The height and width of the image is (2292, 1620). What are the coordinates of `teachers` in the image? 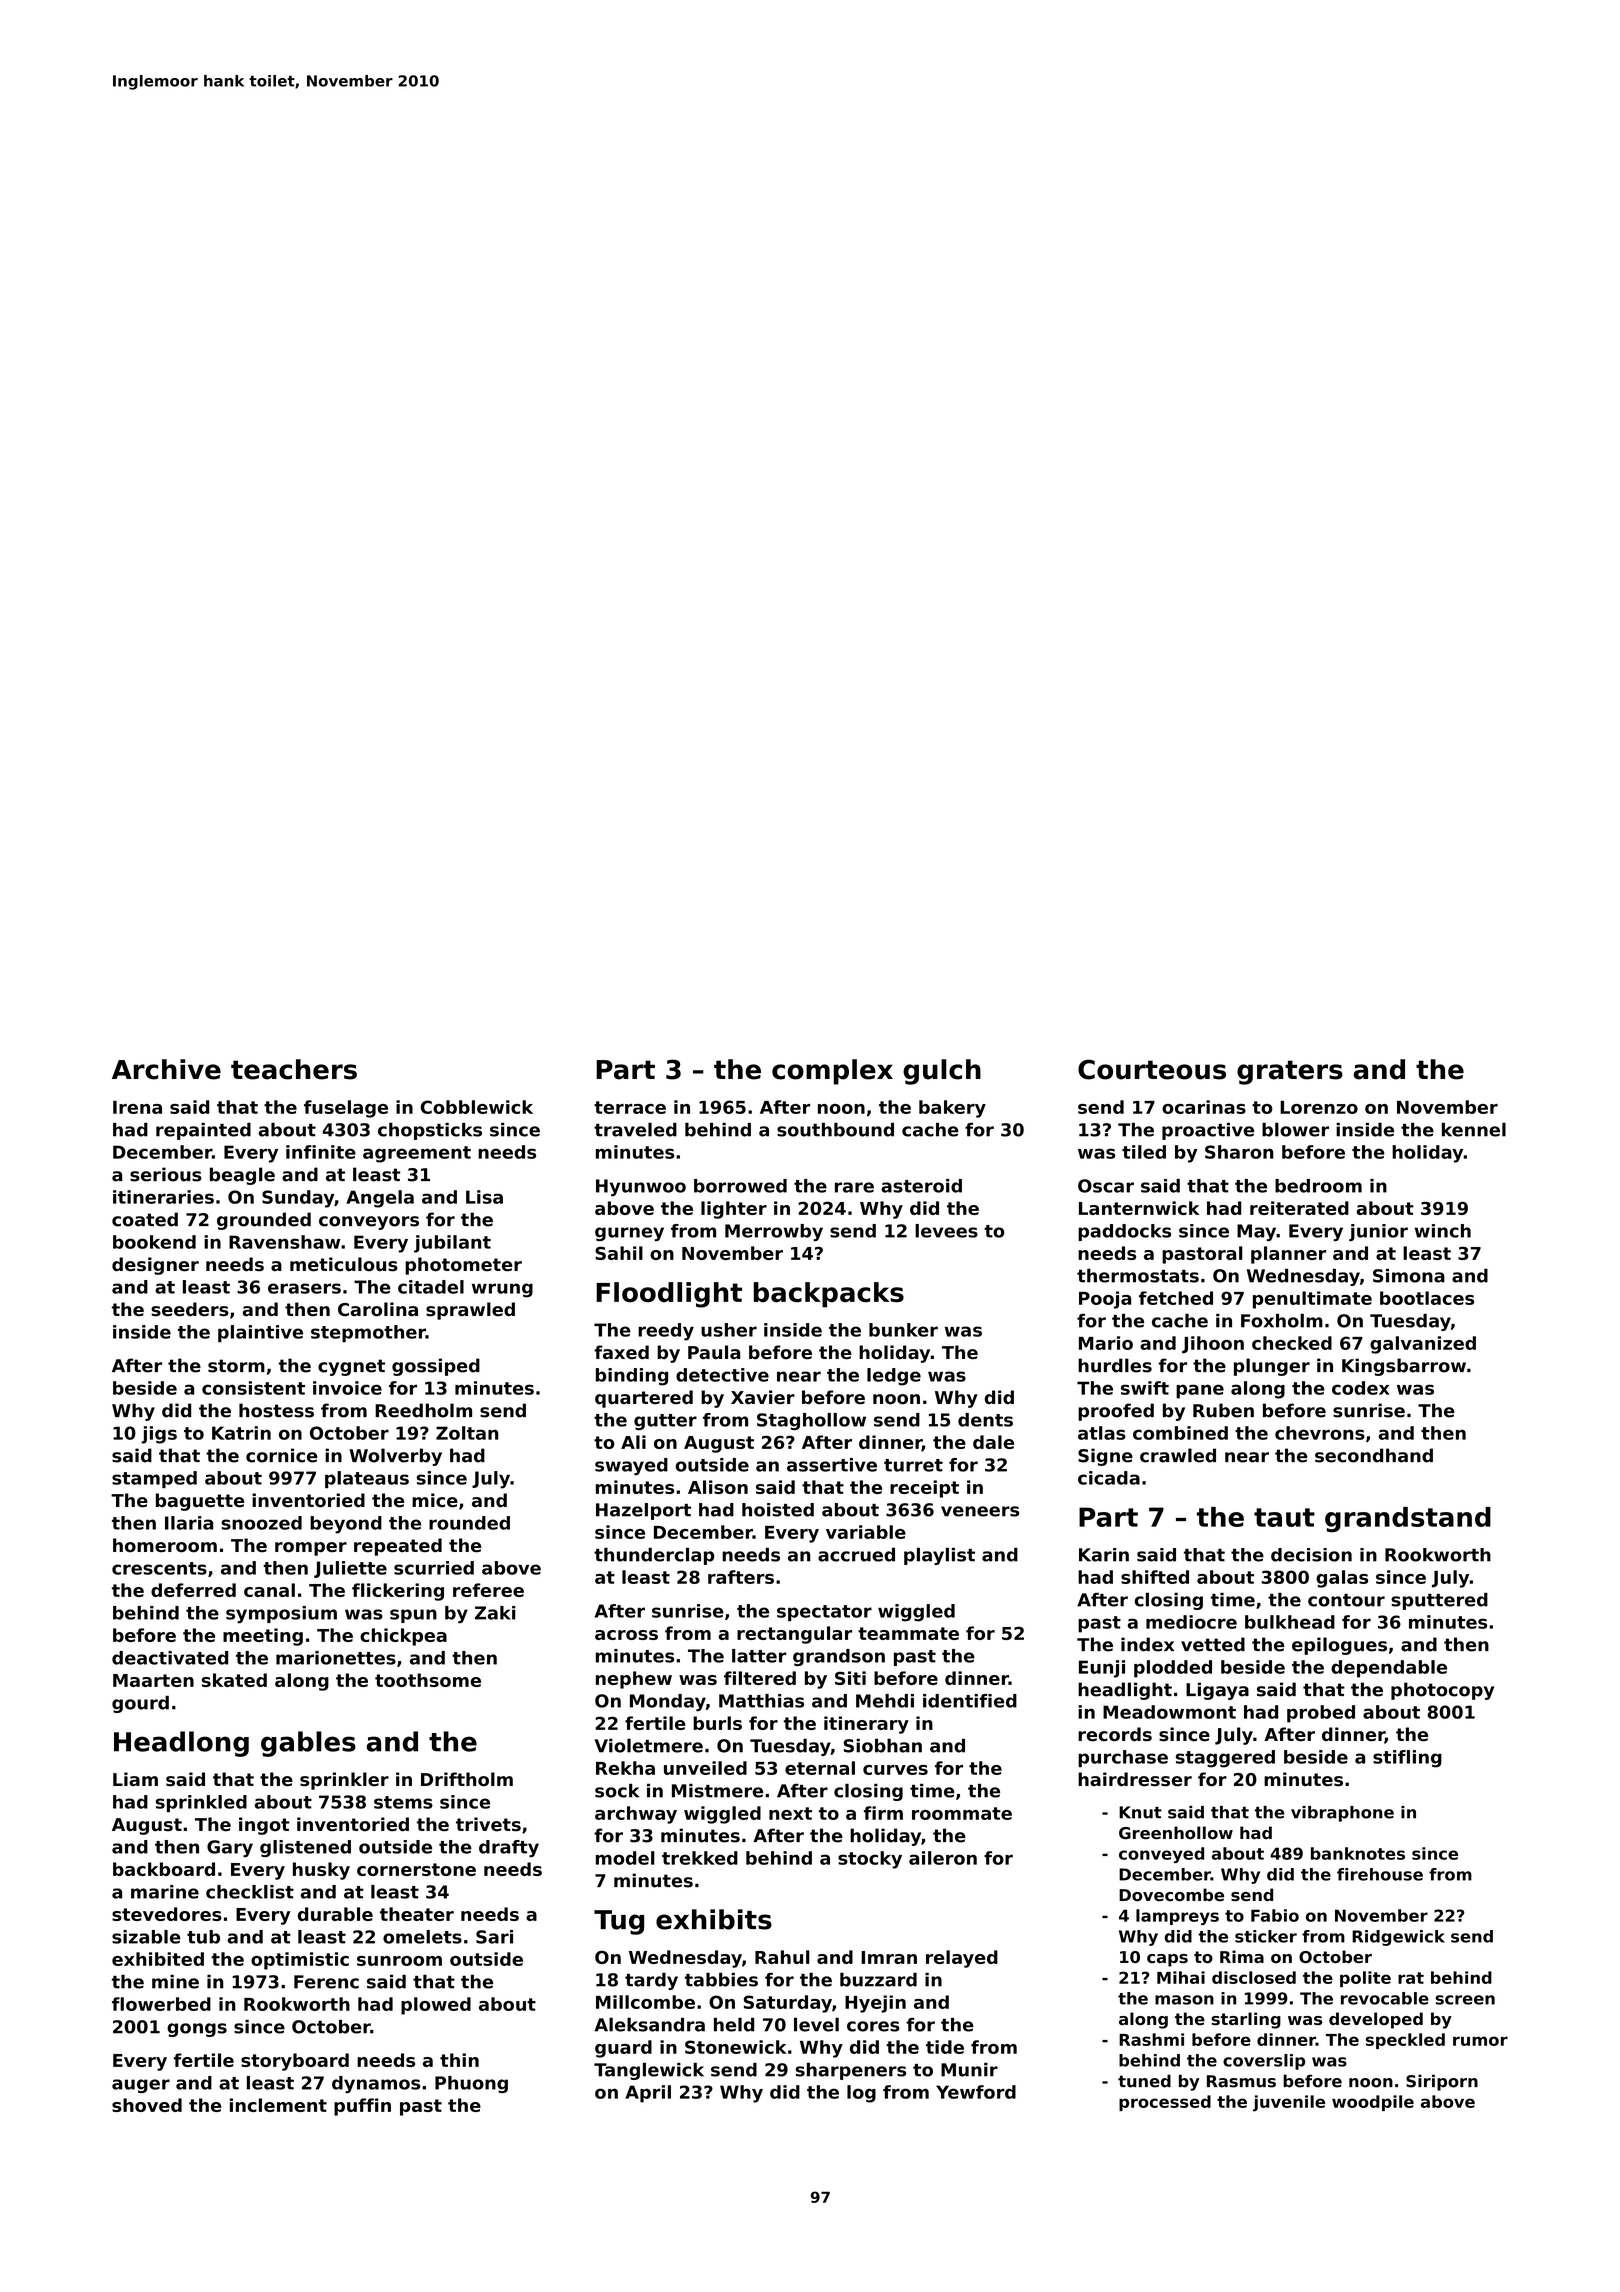 It's located at (294, 1069).
